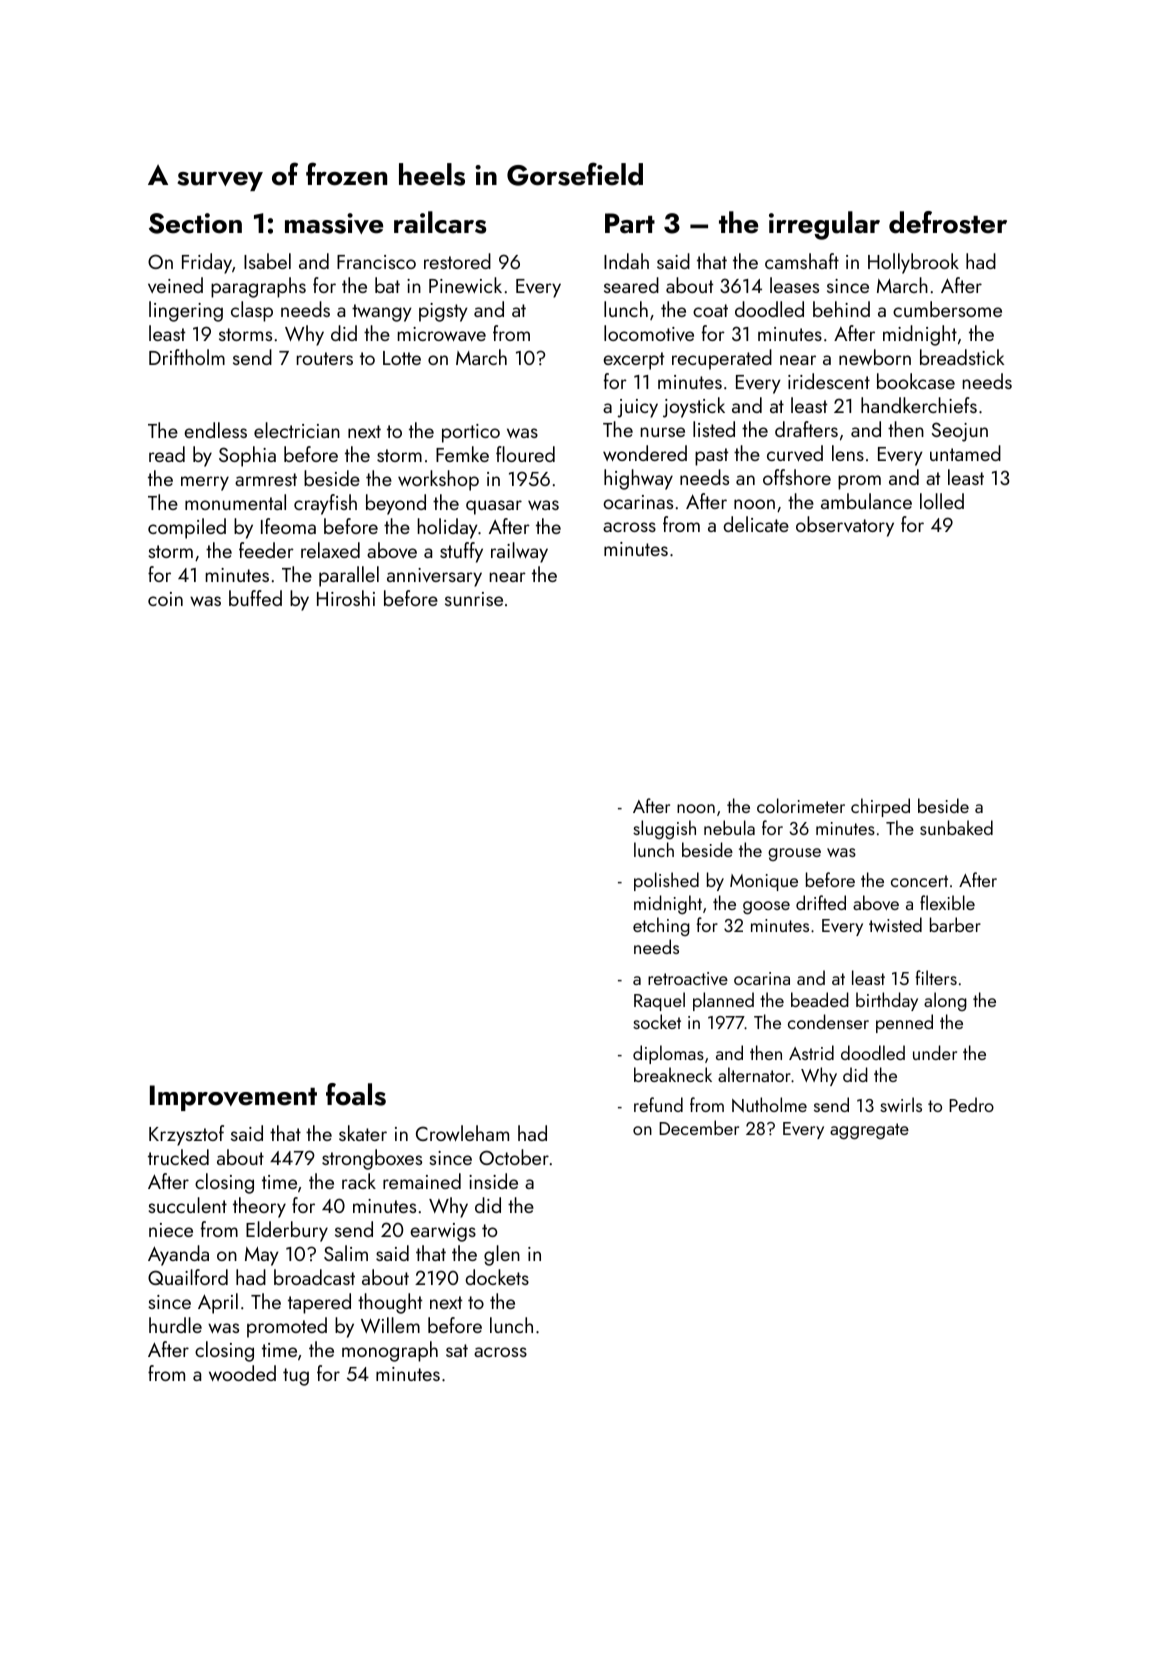 This screenshot has width=1165, height=1654. I want to click on defroster, so click(948, 222).
